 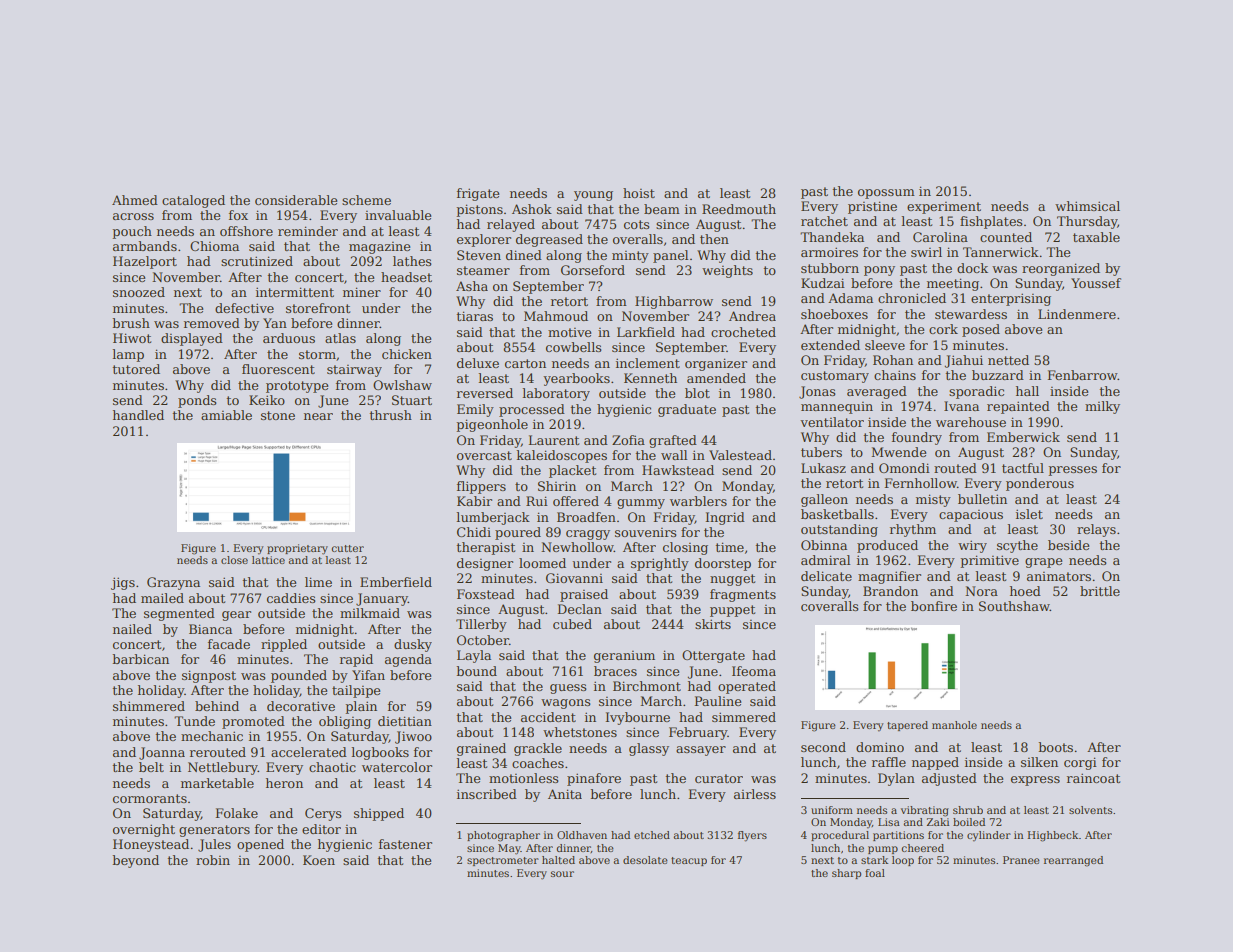 I want to click on Ahmed, so click(x=135, y=200).
